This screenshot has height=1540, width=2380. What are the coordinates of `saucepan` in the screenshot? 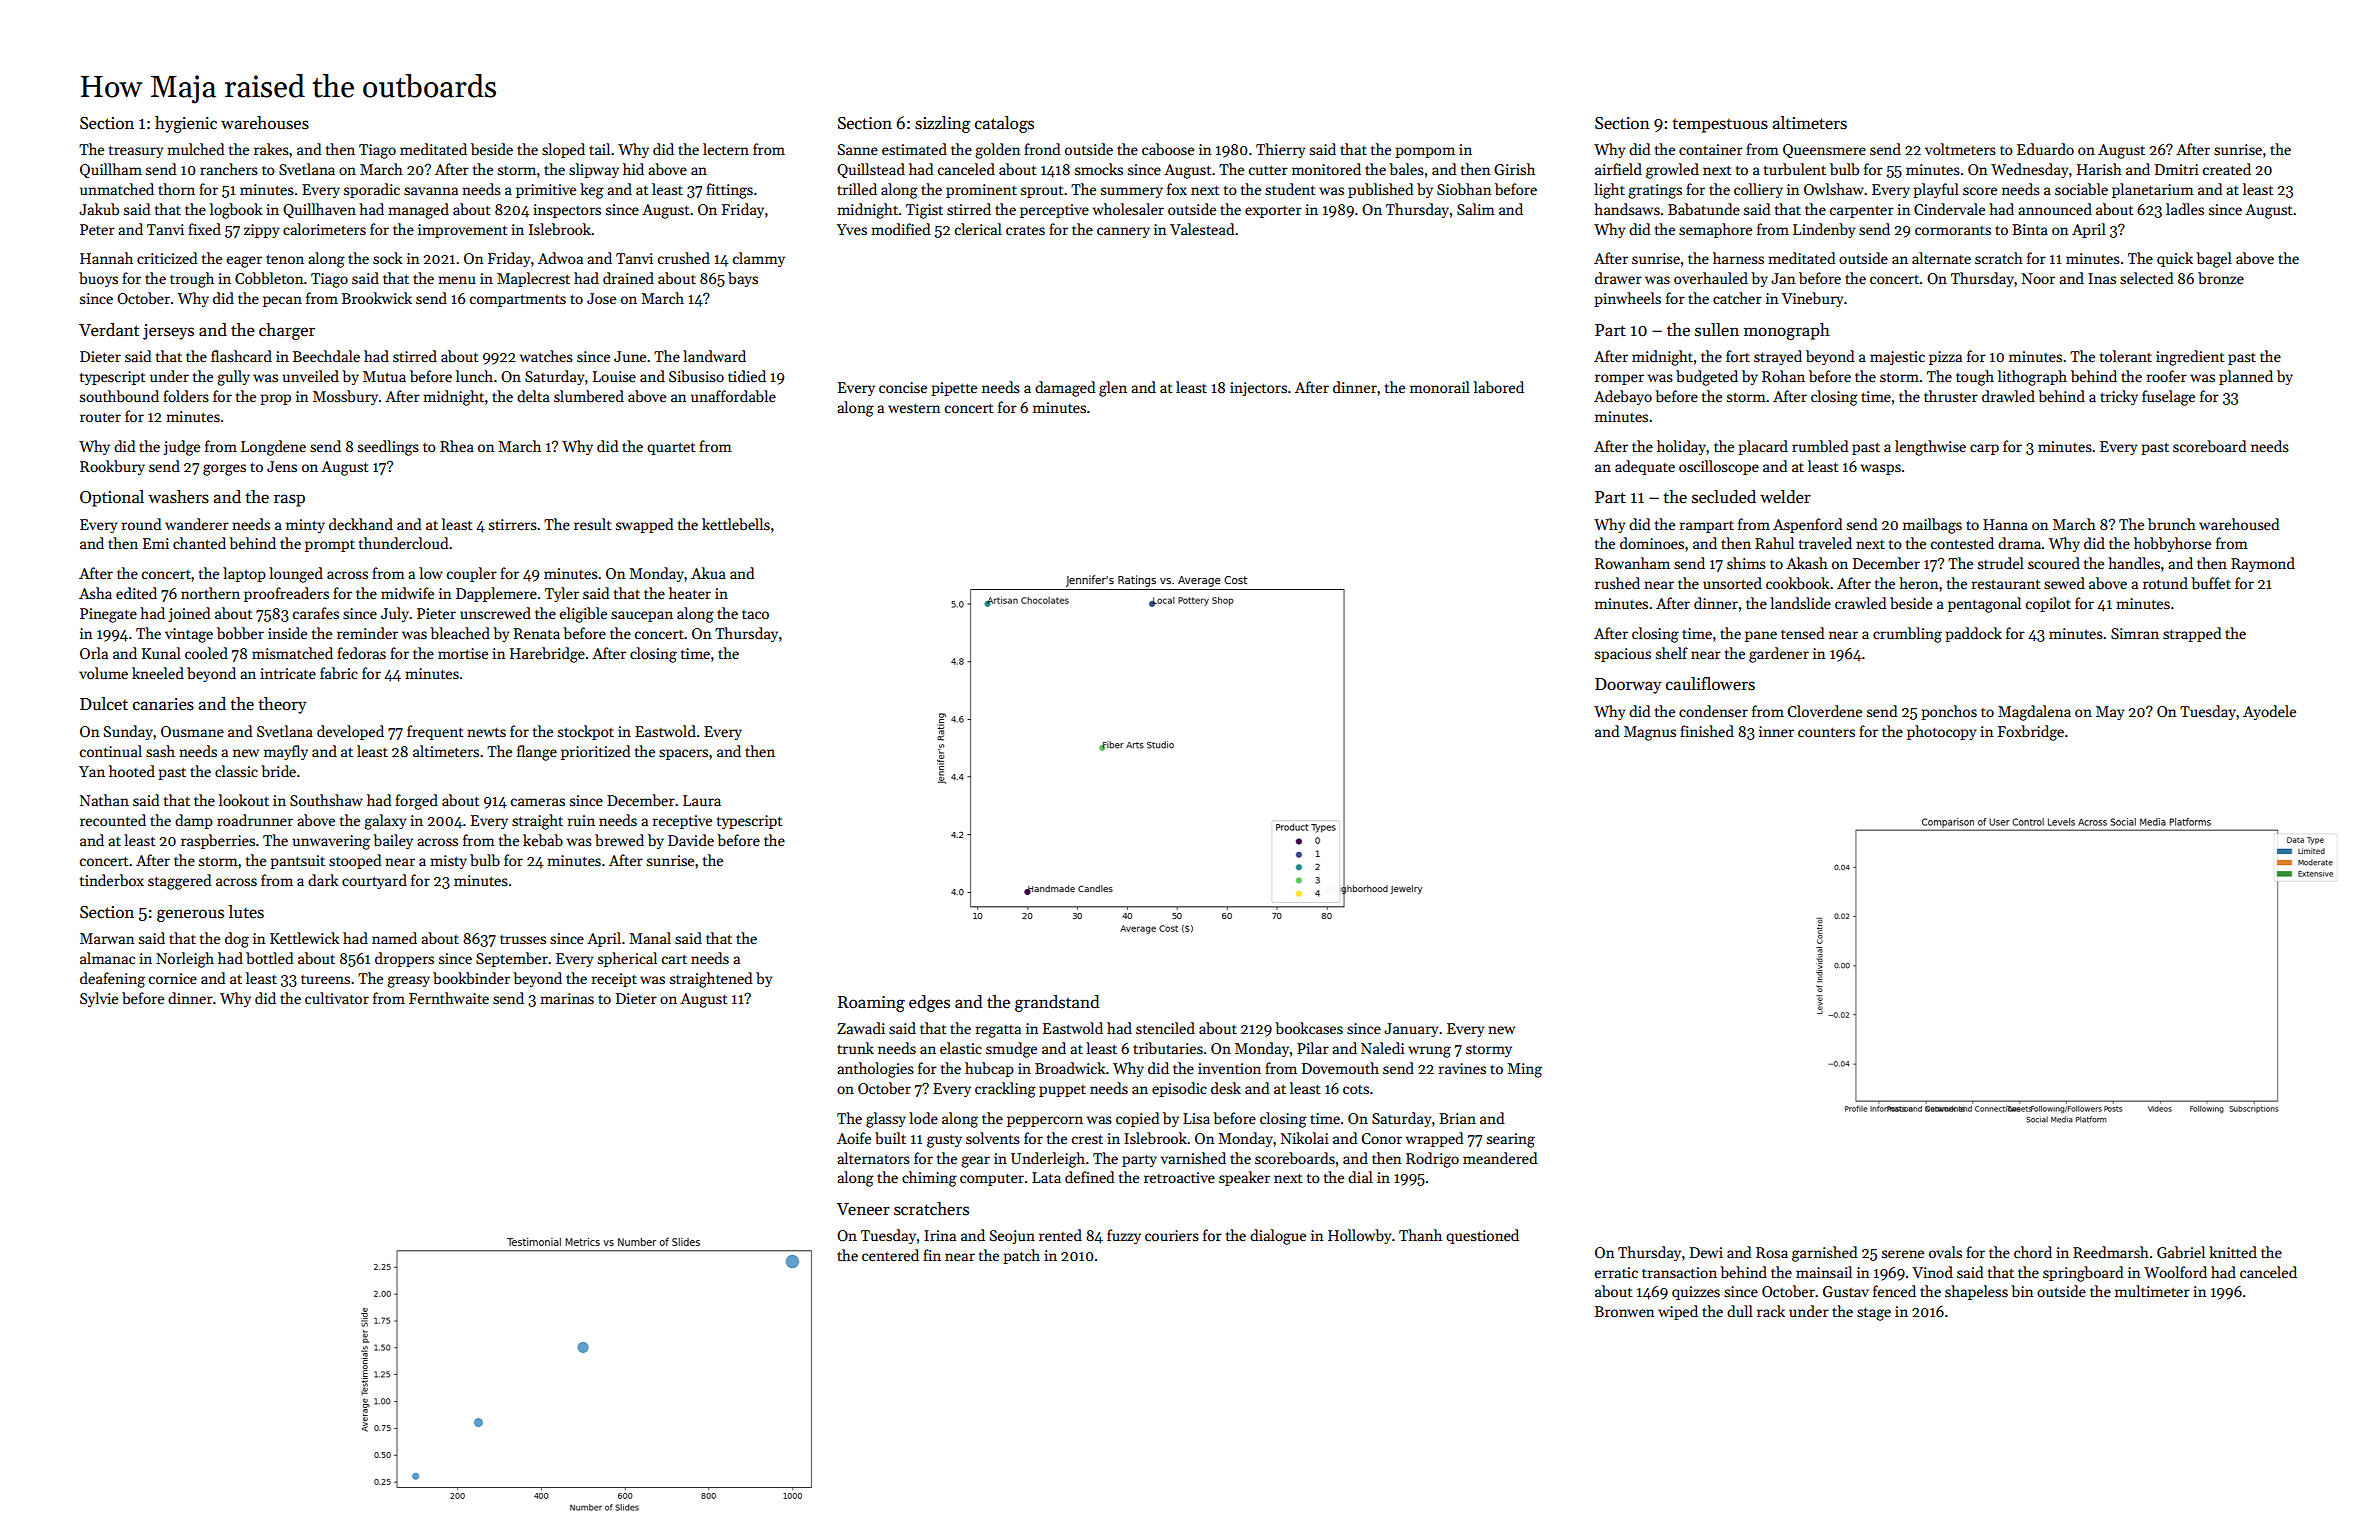 It's located at (642, 616).
